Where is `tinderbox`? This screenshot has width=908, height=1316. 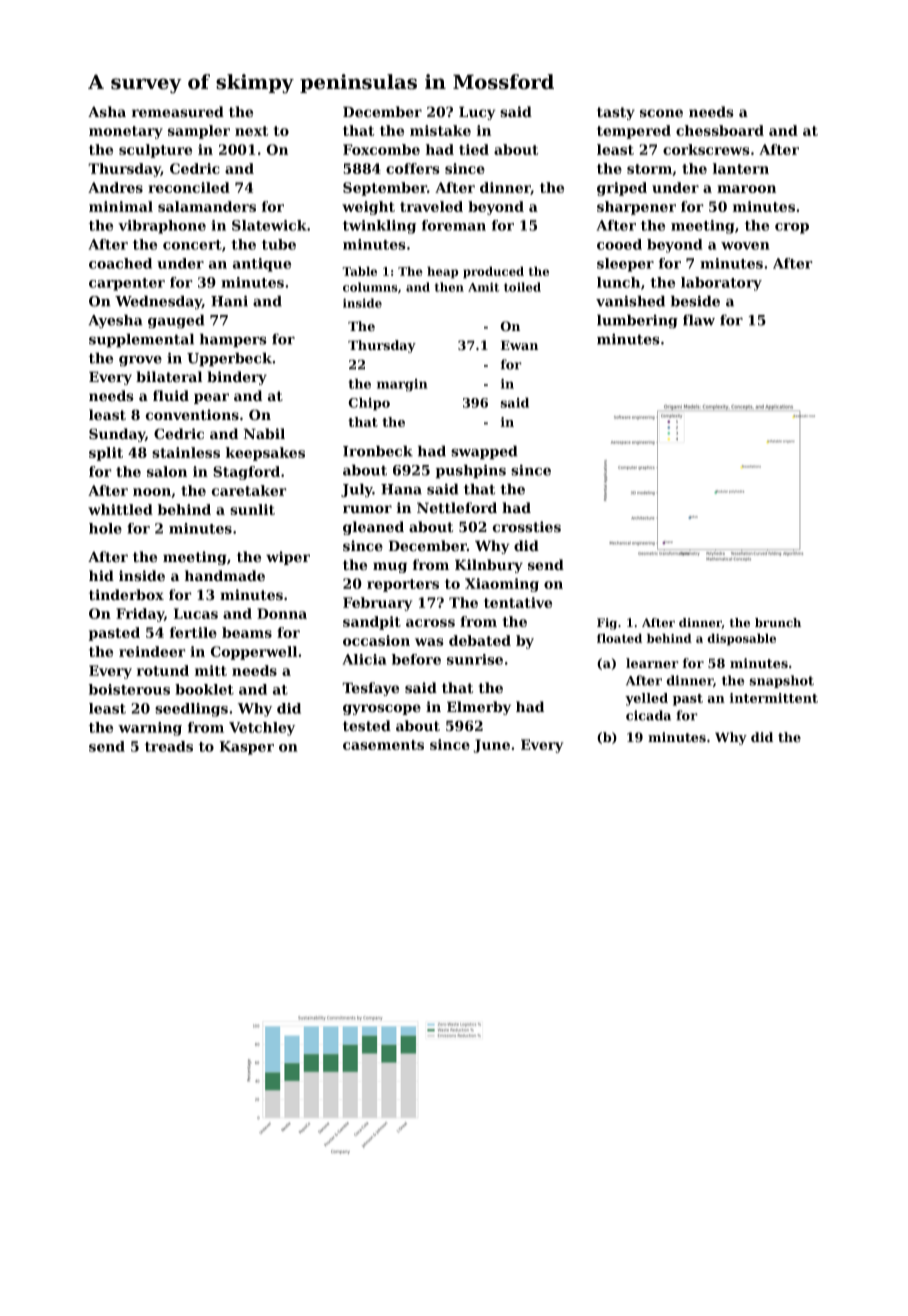 tinderbox is located at coordinates (126, 595).
